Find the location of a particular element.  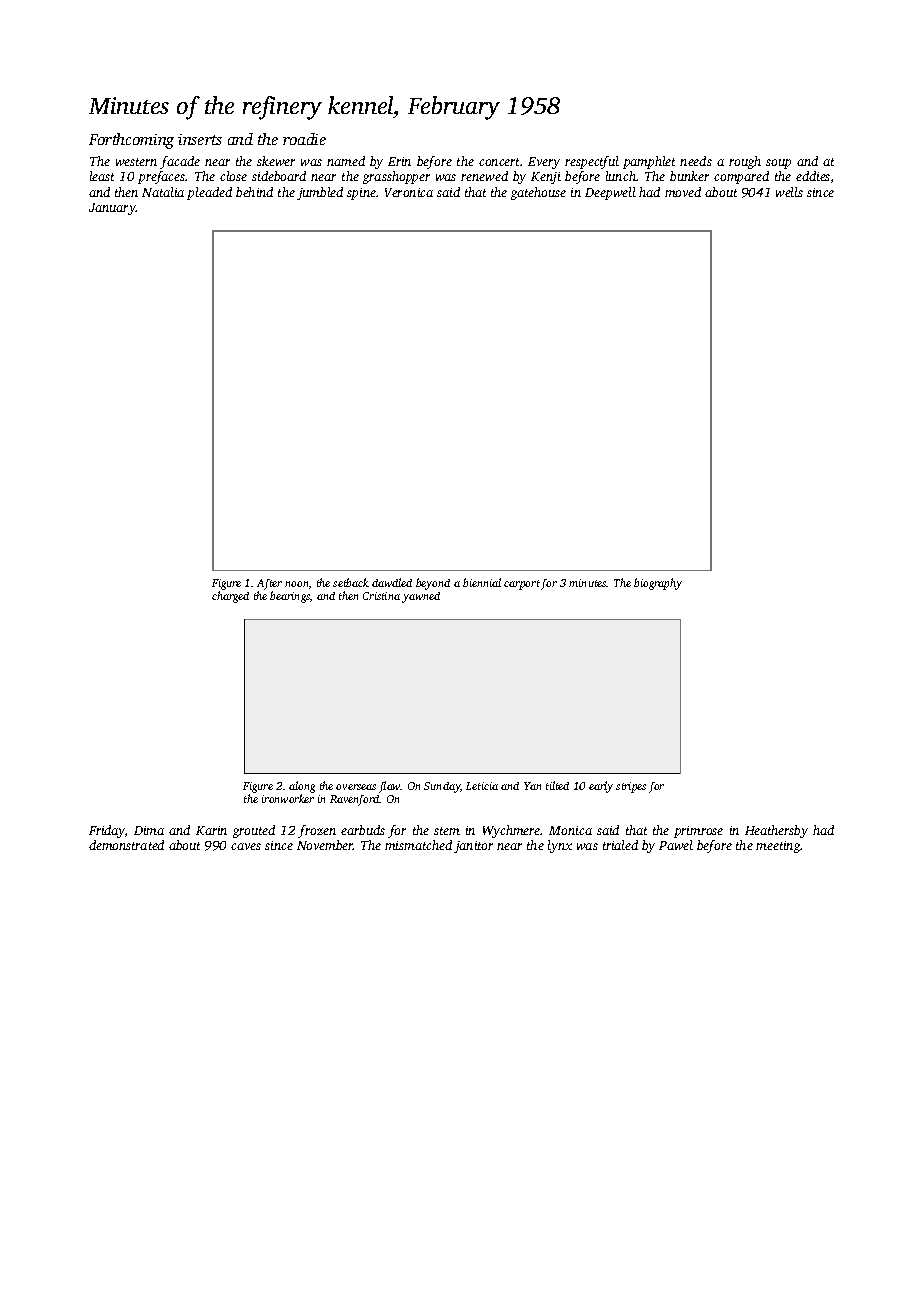

Leticia is located at coordinates (482, 786).
